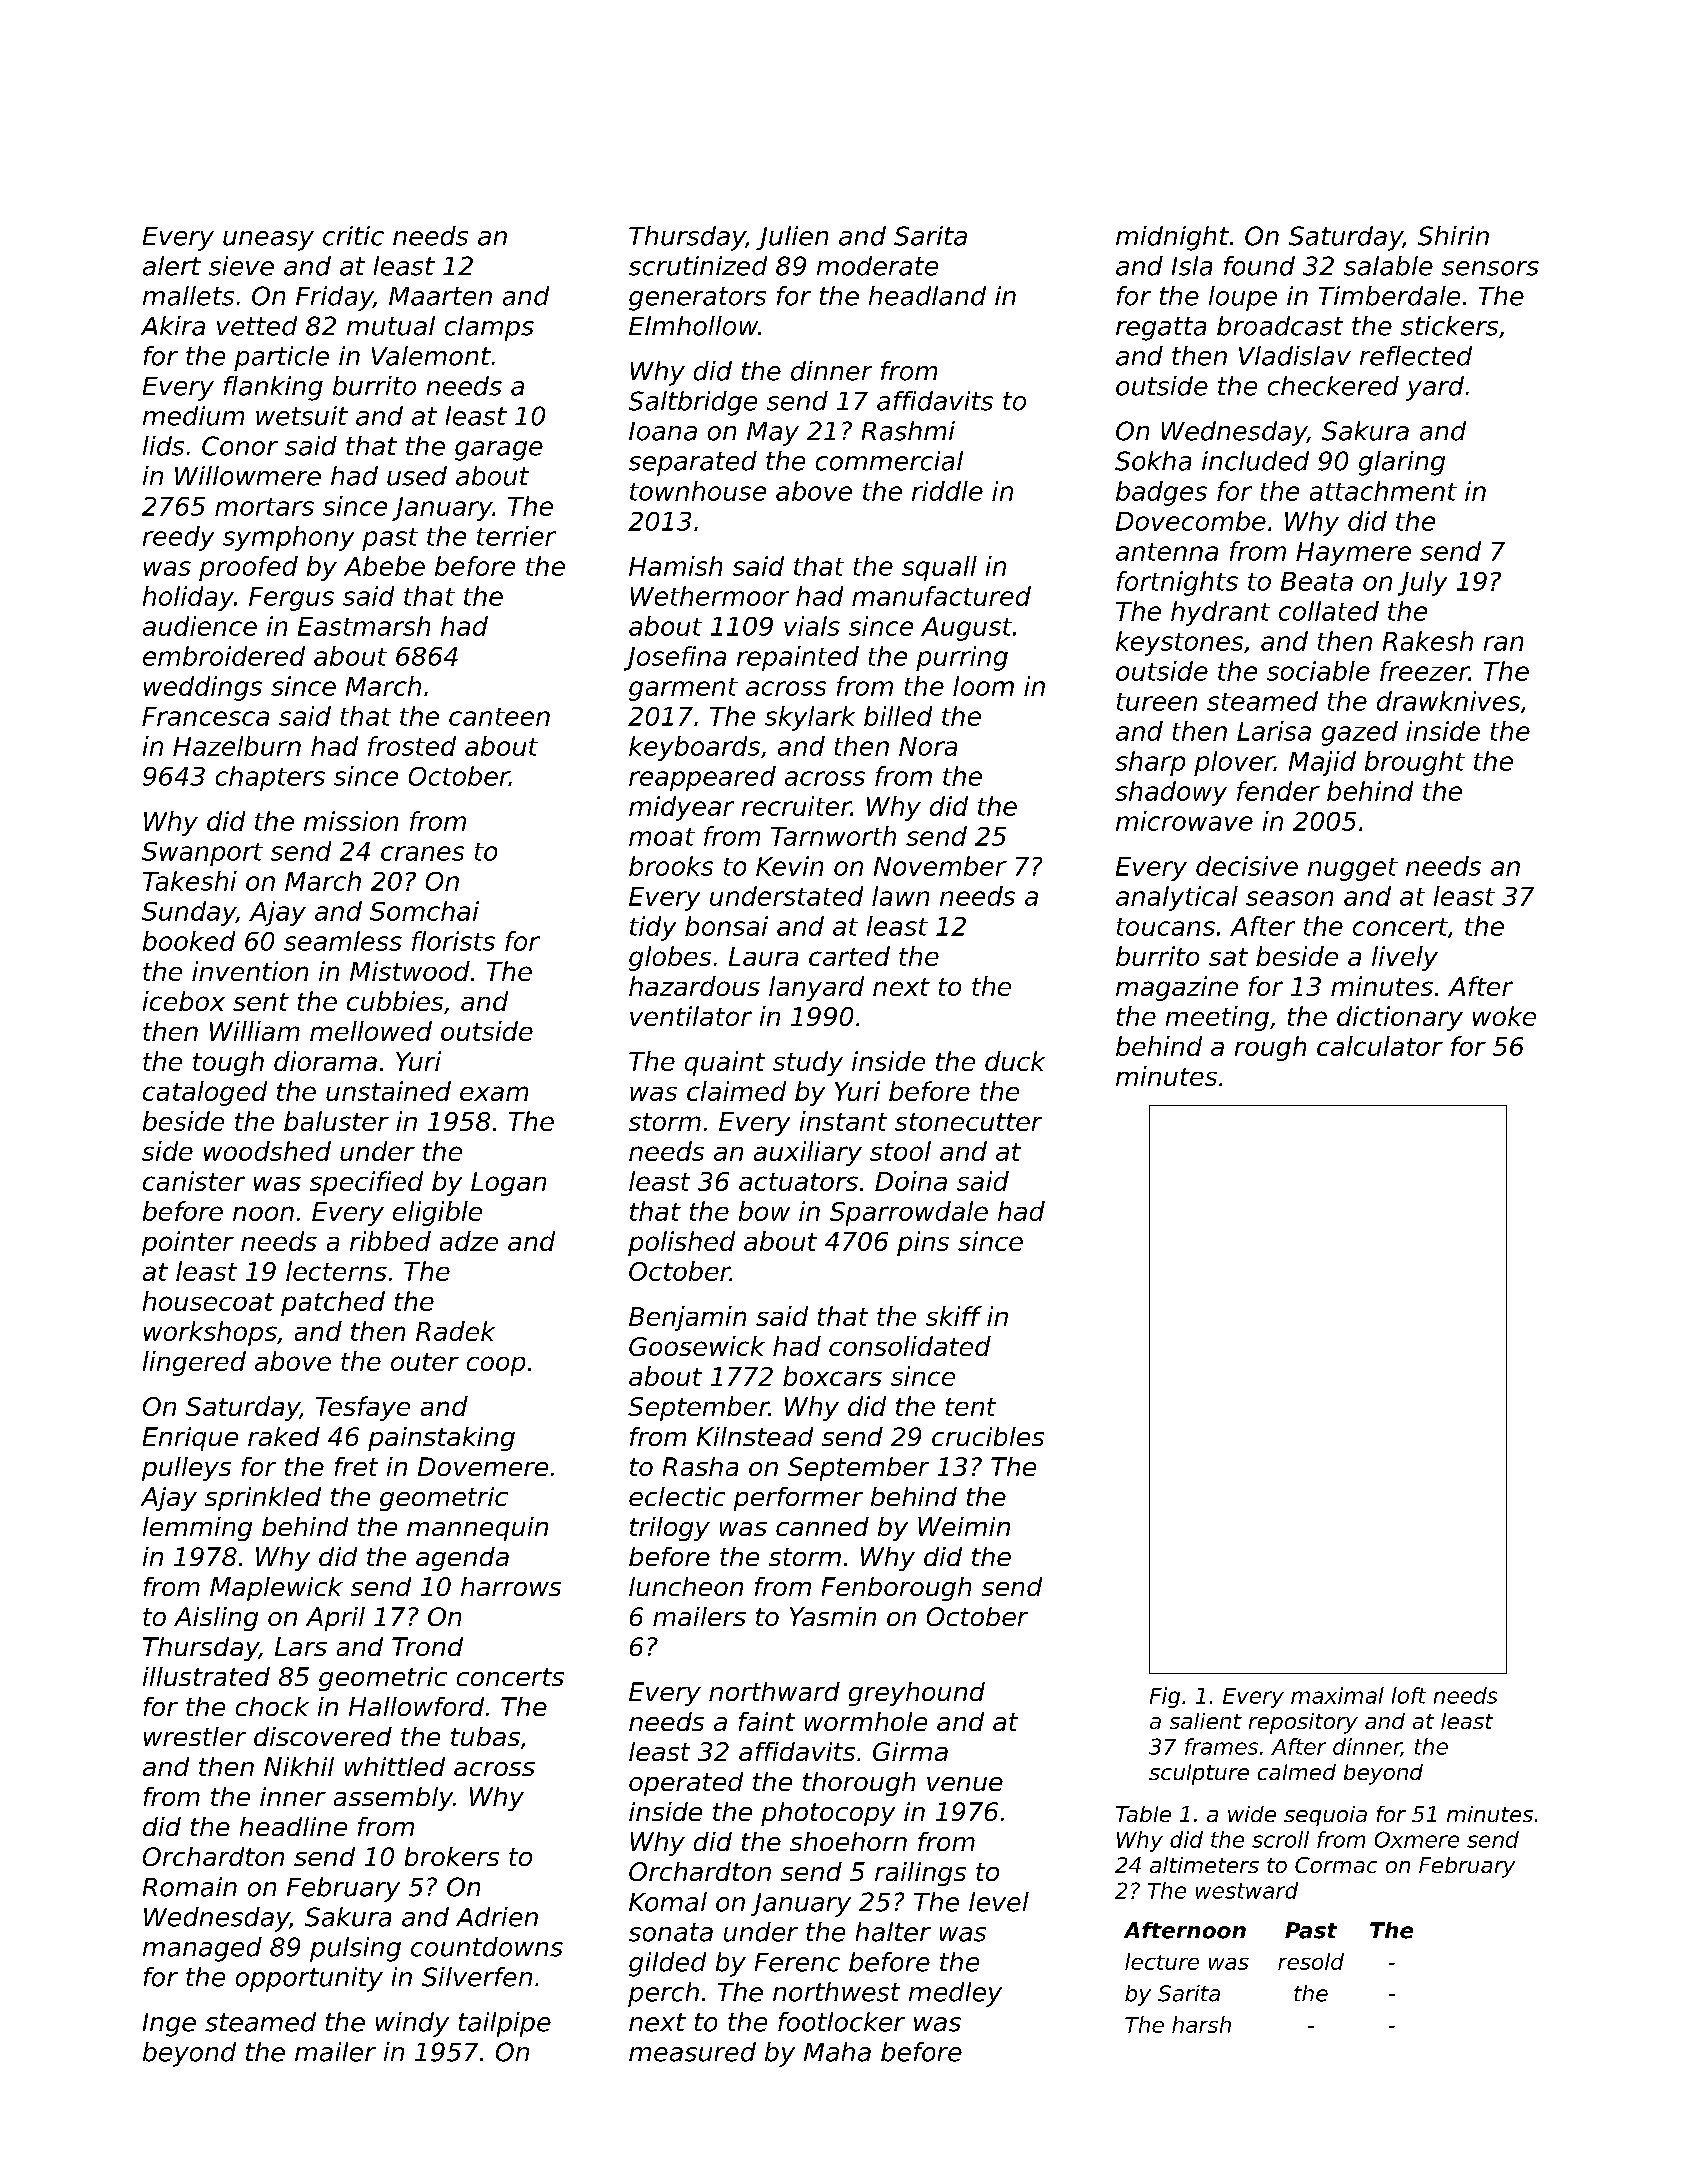 This screenshot has width=1683, height=2178. I want to click on meeting, so click(1217, 1018).
